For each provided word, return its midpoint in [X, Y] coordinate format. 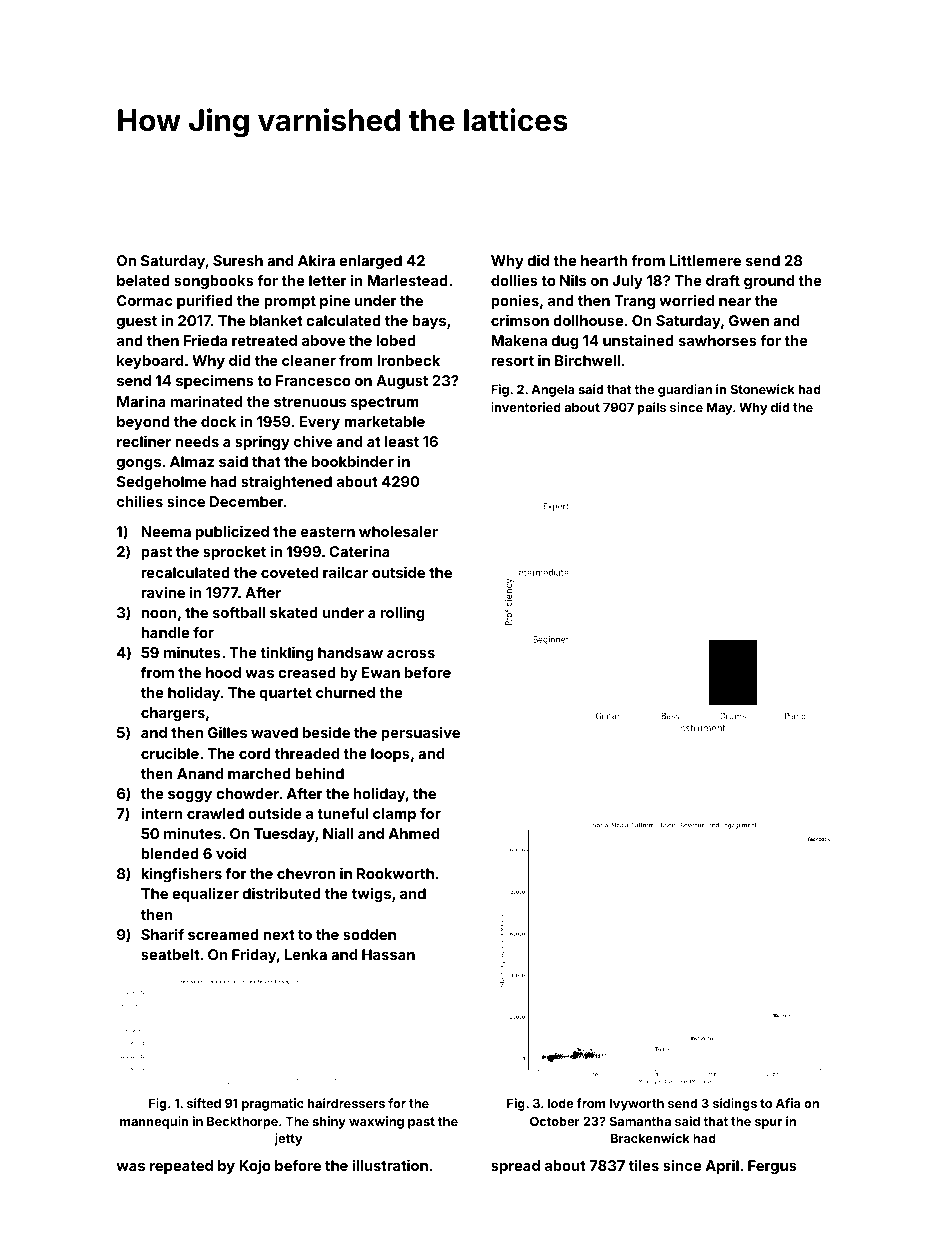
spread [515, 1167]
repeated [181, 1167]
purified [205, 301]
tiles [644, 1165]
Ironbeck [408, 360]
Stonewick [762, 389]
